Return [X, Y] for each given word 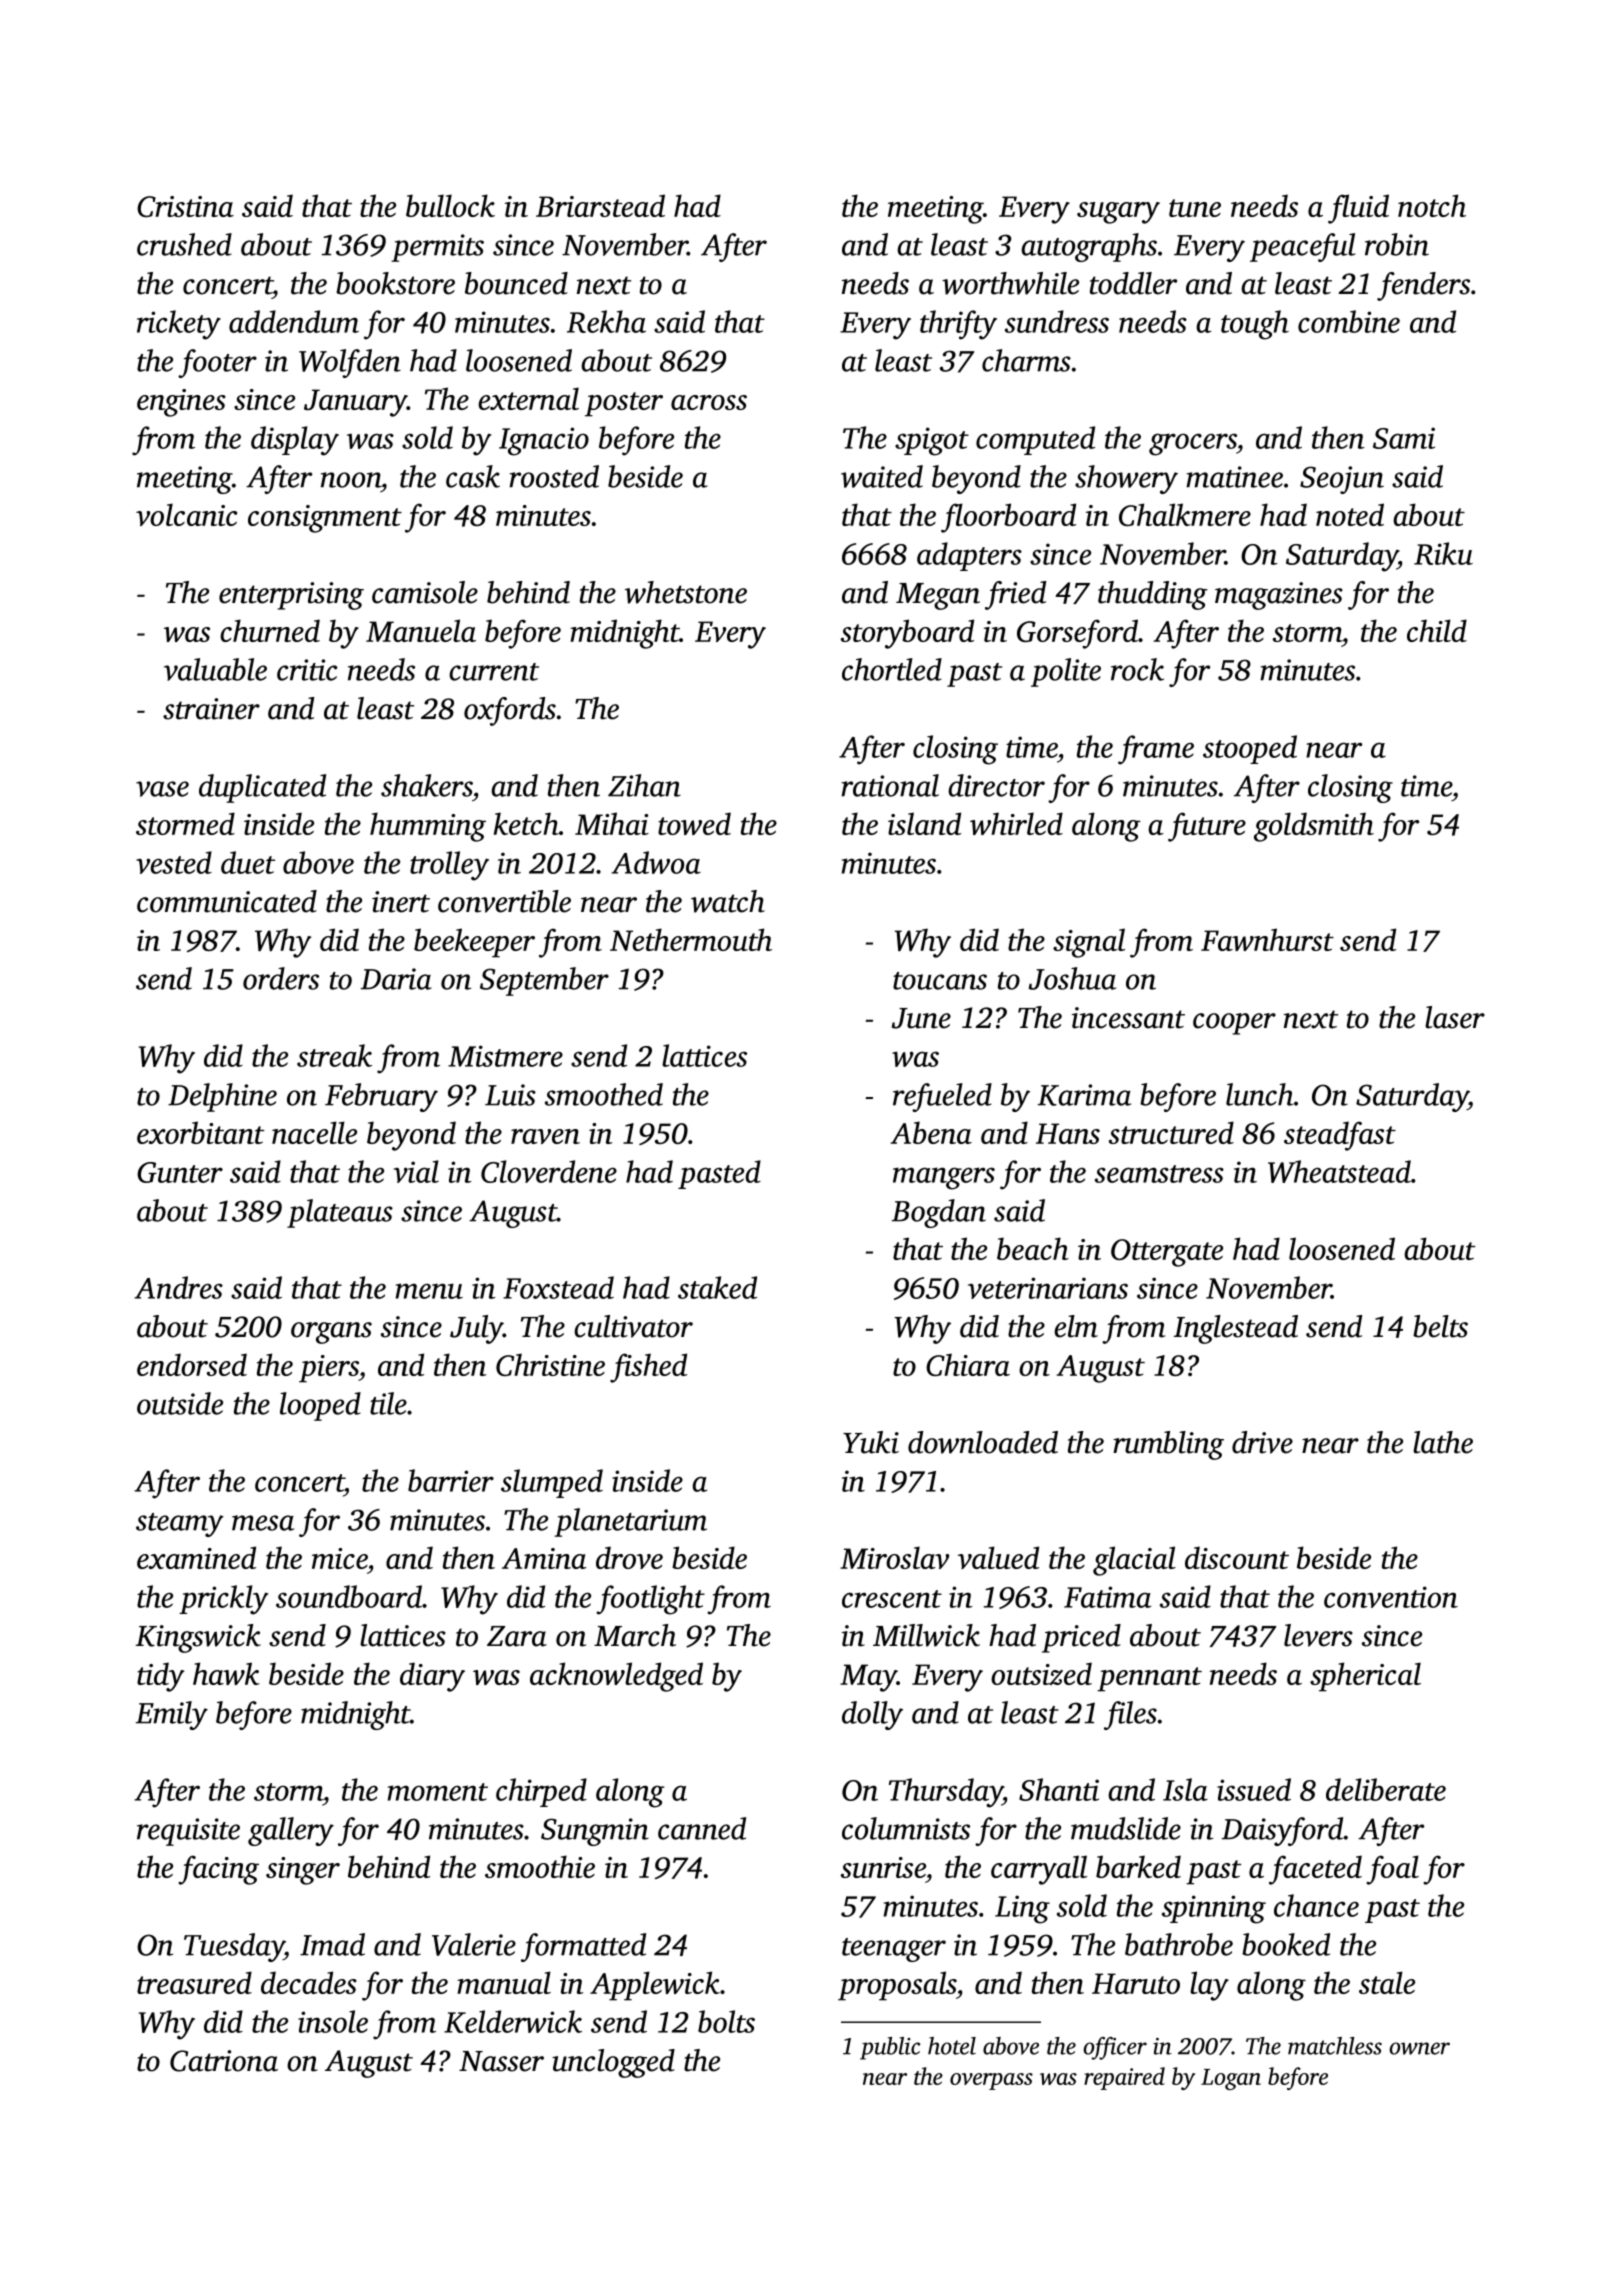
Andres [178, 1287]
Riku [1443, 553]
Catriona [224, 2061]
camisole [425, 592]
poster [624, 404]
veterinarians [1048, 1288]
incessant [1128, 1018]
